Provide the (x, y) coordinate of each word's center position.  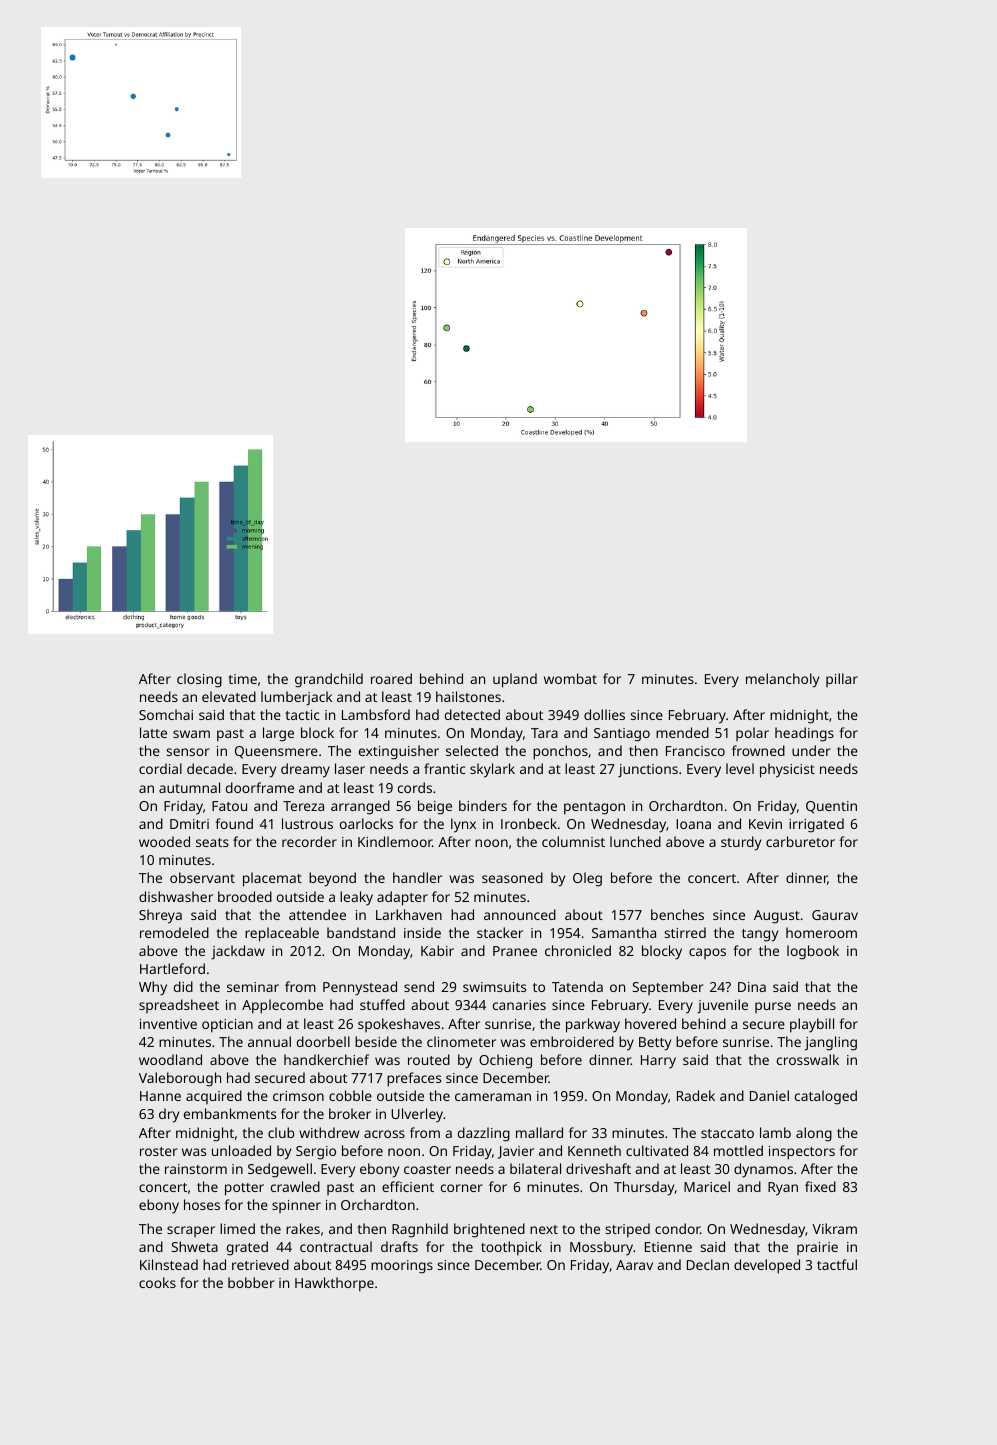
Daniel (769, 1095)
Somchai (166, 714)
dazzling (484, 1134)
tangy (760, 935)
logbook (813, 952)
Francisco (695, 751)
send (419, 986)
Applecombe (282, 1006)
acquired (214, 1097)
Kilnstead (169, 1264)
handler (417, 877)
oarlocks (366, 823)
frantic (444, 768)
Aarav (634, 1265)
